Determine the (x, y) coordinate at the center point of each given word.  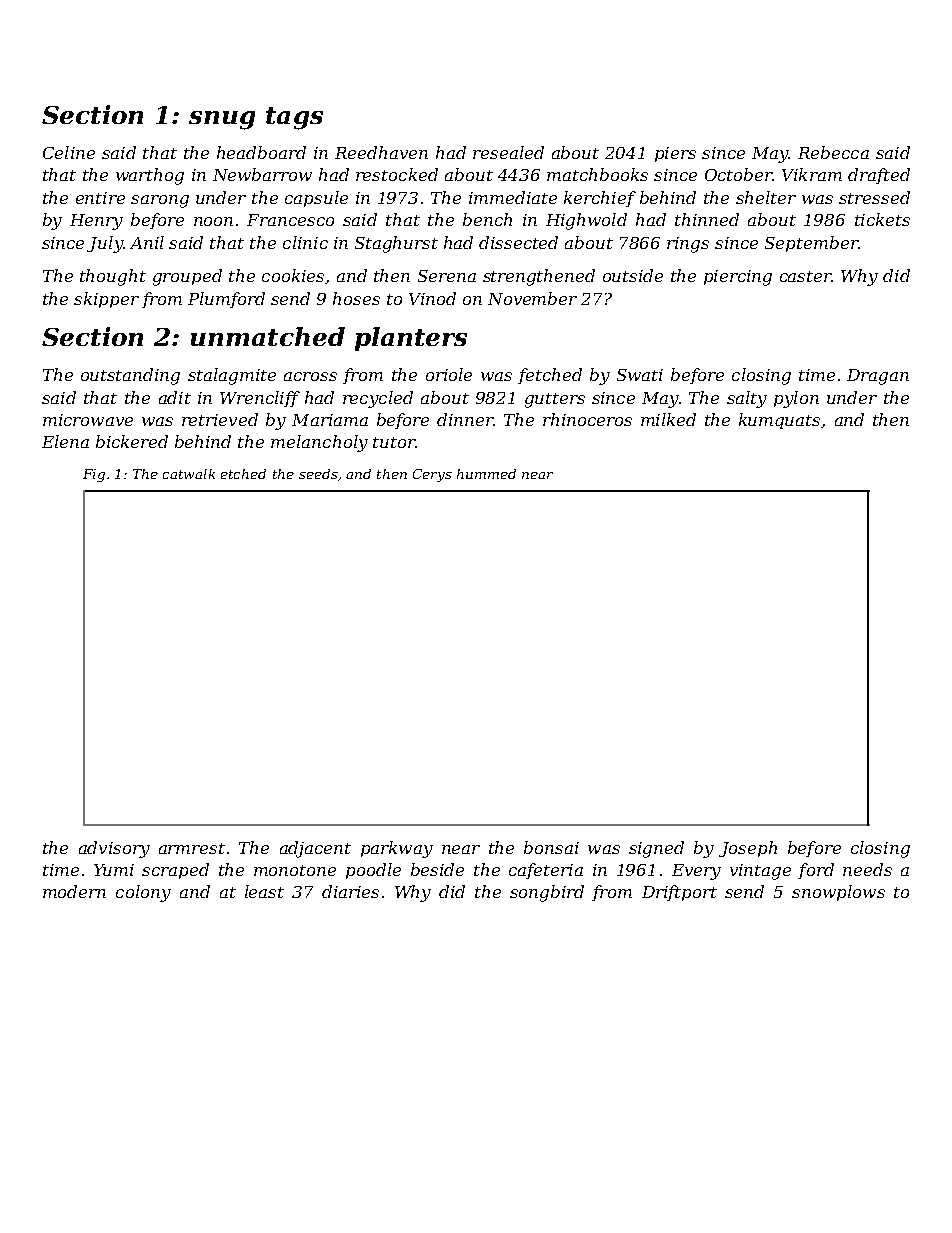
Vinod (432, 298)
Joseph (748, 849)
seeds (318, 474)
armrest (192, 848)
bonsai (551, 847)
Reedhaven (381, 152)
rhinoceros (587, 419)
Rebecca (833, 152)
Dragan (878, 377)
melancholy (319, 443)
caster (805, 276)
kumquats (779, 421)
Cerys (432, 475)
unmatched (268, 336)
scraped (175, 871)
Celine (69, 152)
